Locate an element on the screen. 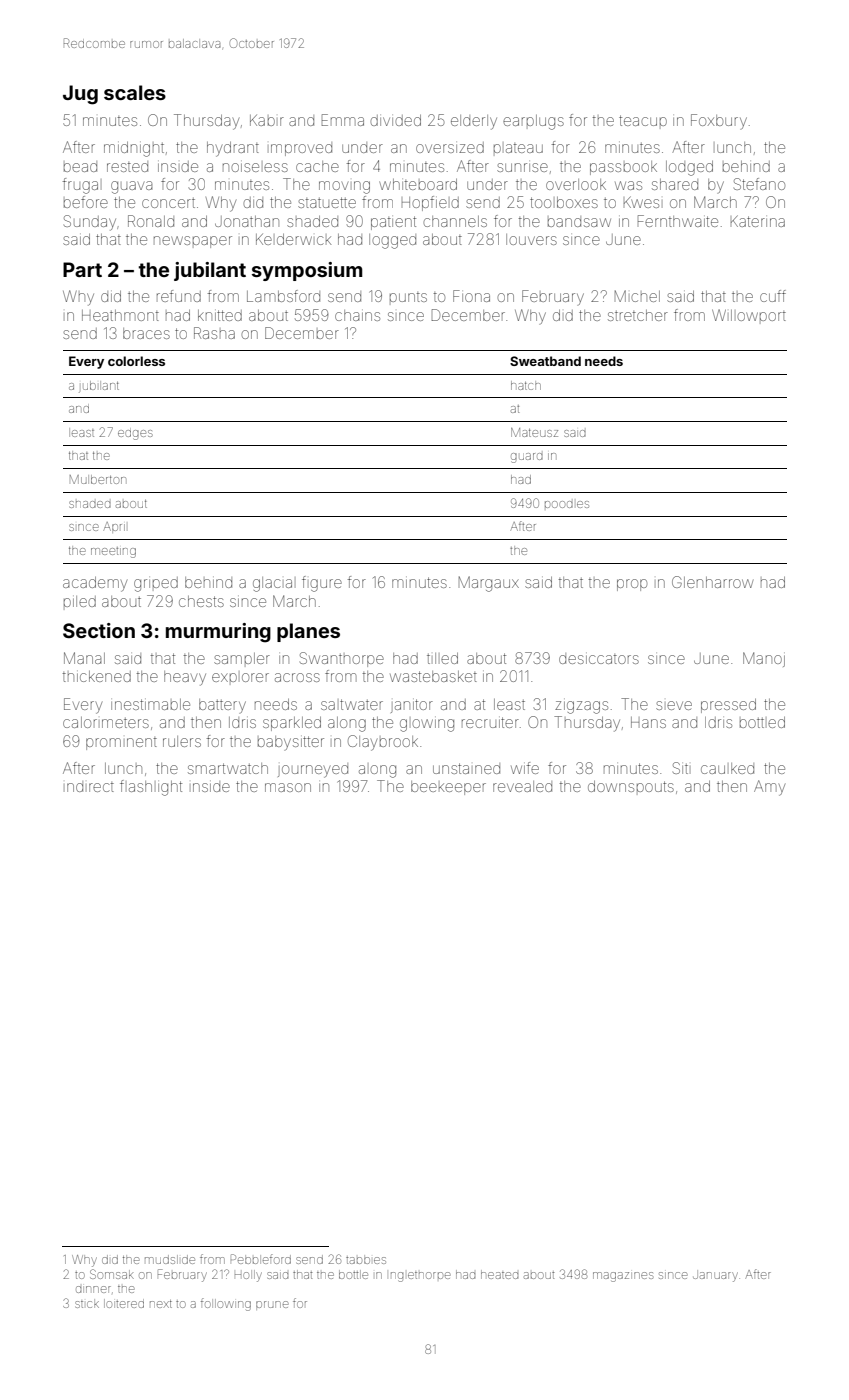 This screenshot has height=1400, width=849. Pebbleford is located at coordinates (261, 1259).
